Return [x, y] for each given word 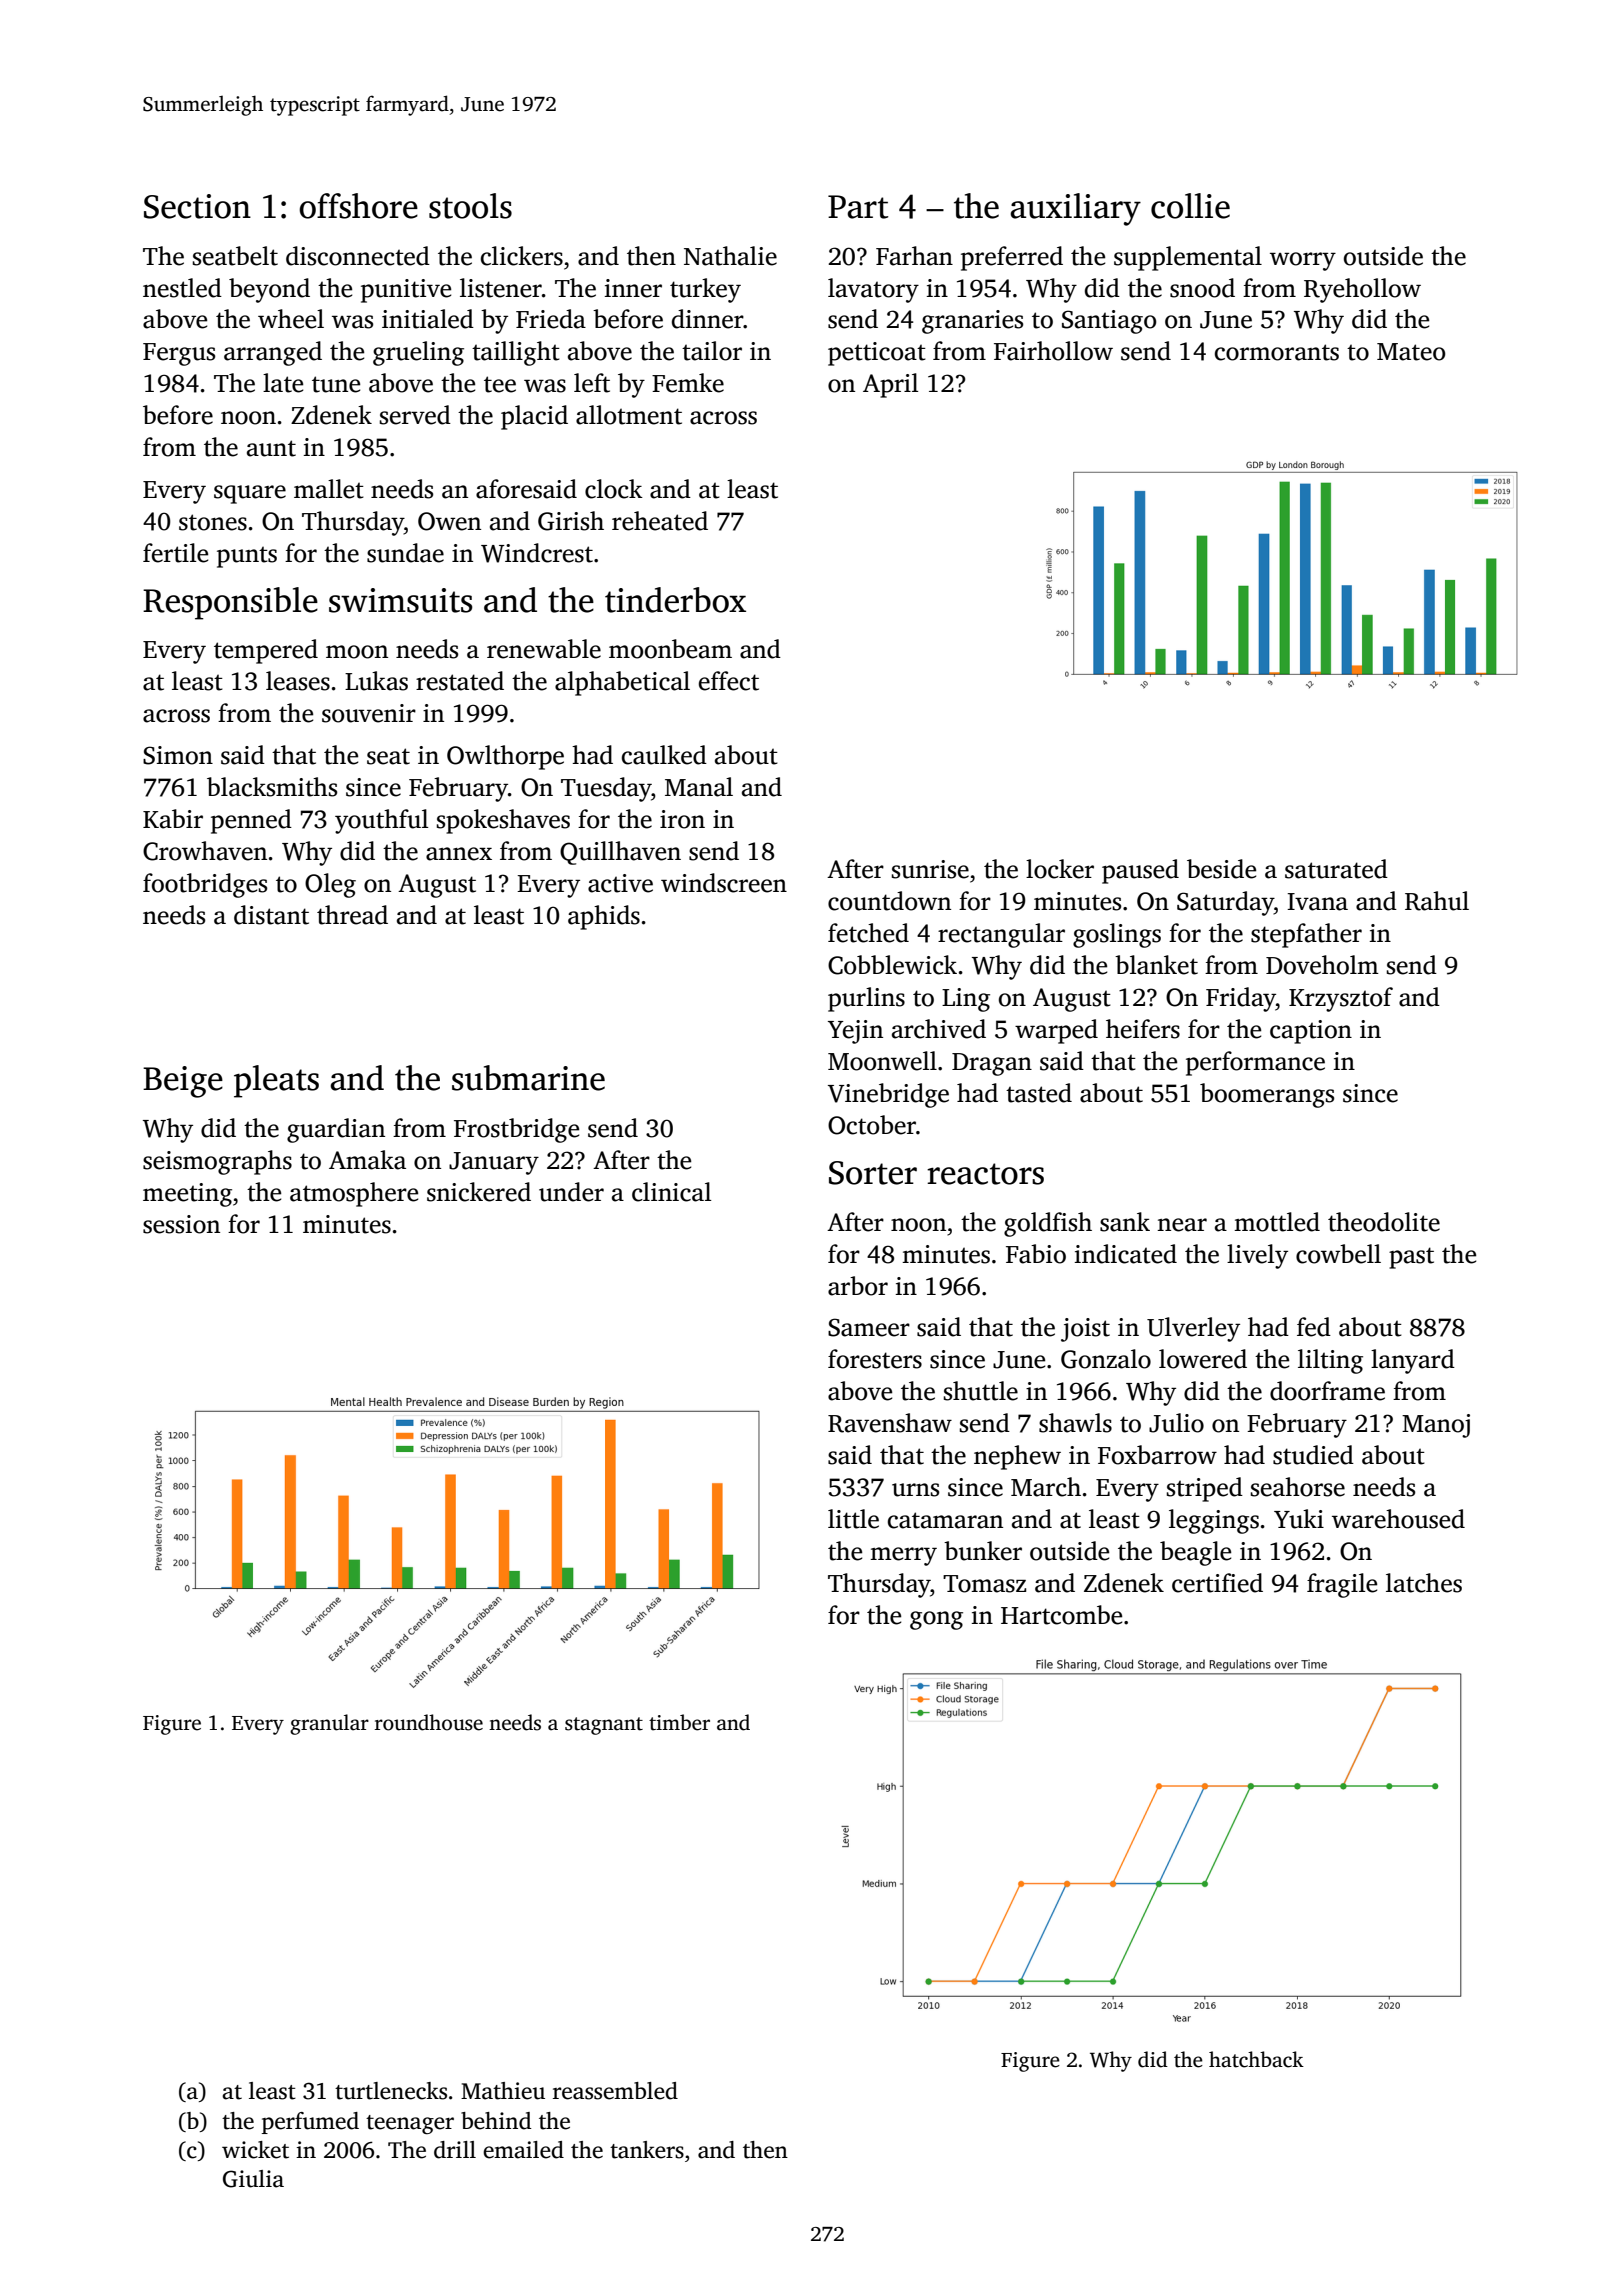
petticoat [877, 354]
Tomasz [984, 1584]
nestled [182, 288]
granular [329, 1724]
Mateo [1411, 352]
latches [1424, 1583]
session [181, 1224]
